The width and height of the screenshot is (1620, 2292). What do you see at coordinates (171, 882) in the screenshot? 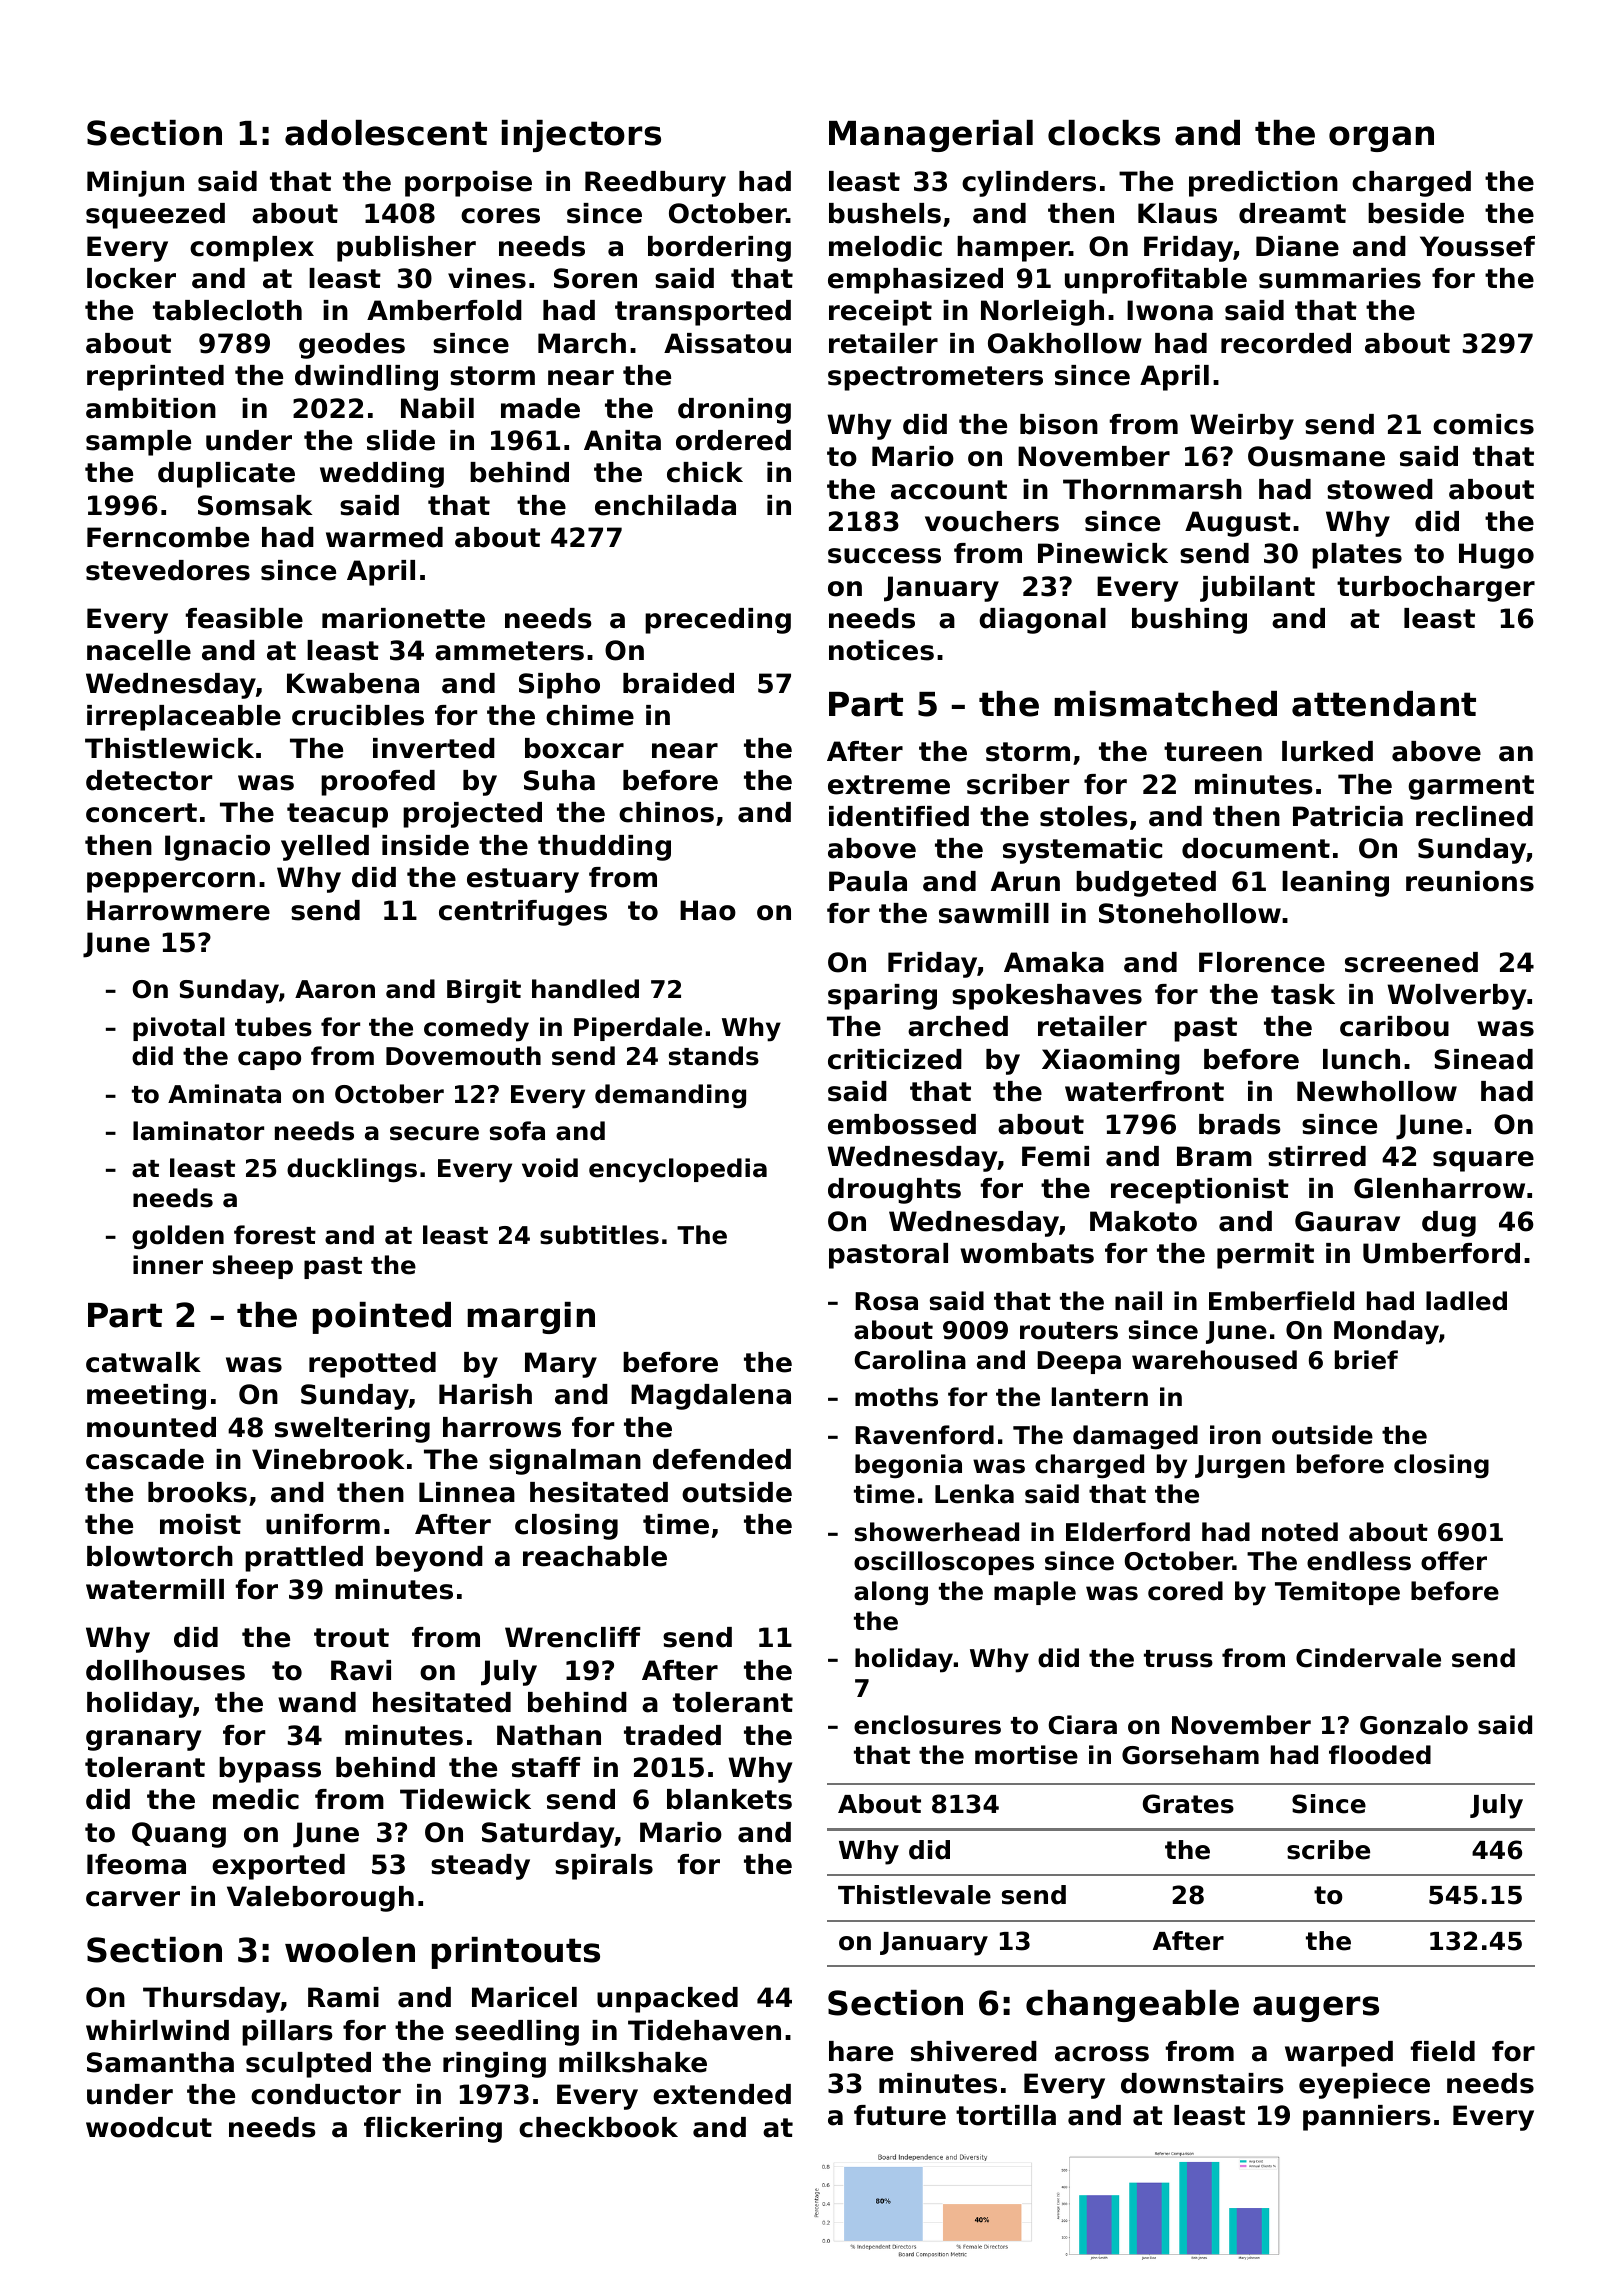
I see `peppercorn` at bounding box center [171, 882].
